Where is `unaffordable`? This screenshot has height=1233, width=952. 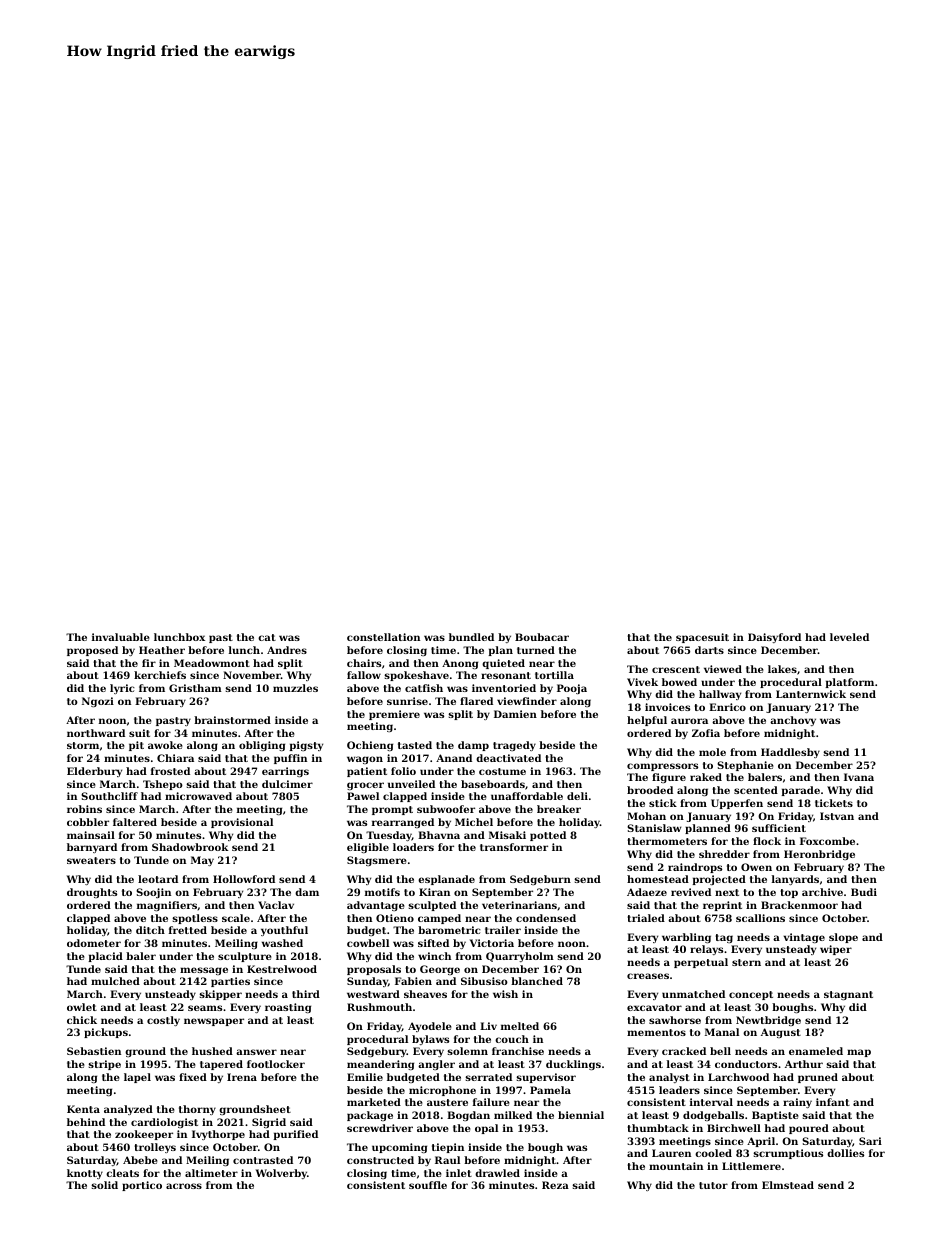
unaffordable is located at coordinates (527, 796).
